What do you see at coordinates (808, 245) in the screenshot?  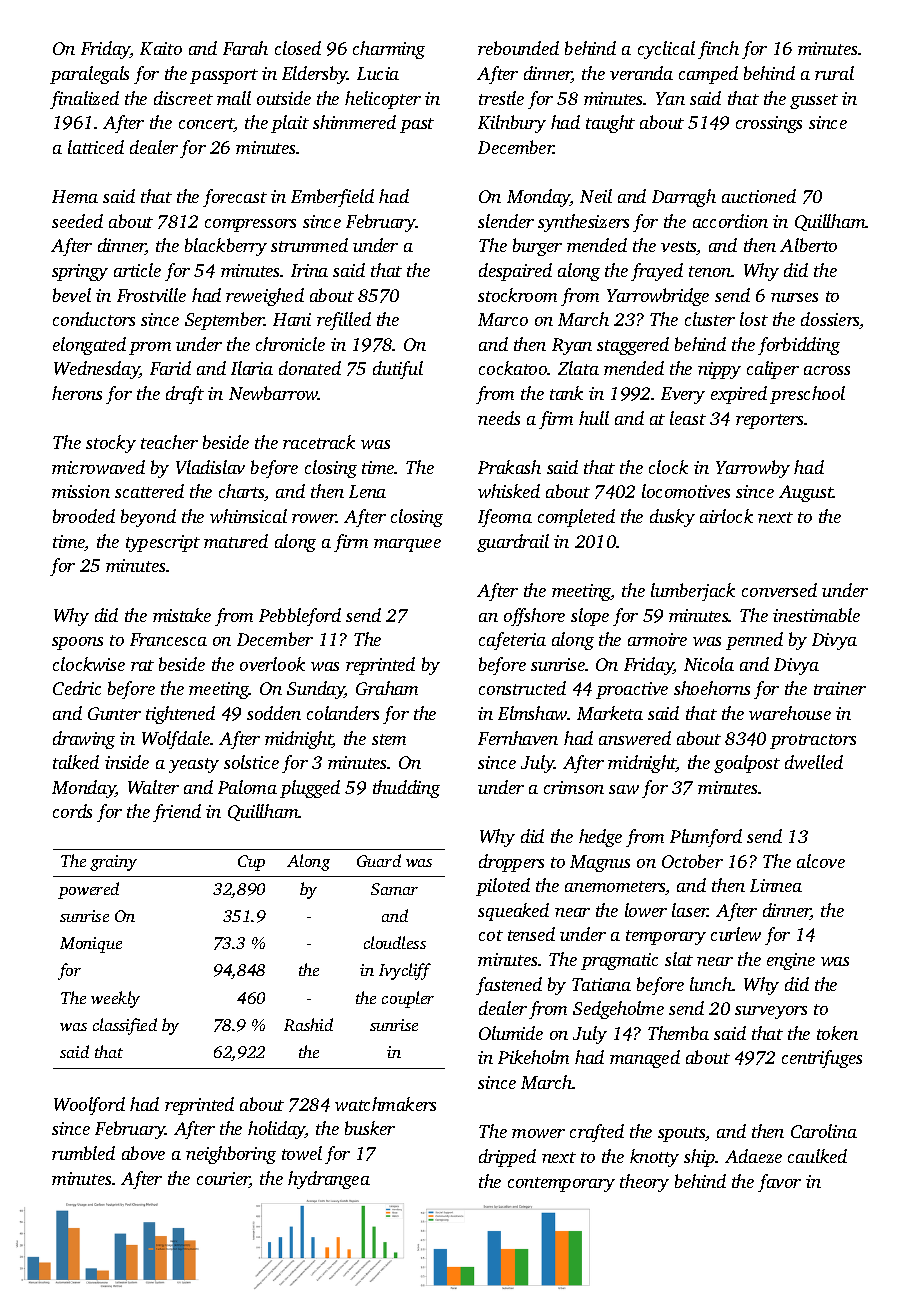 I see `Alberto` at bounding box center [808, 245].
